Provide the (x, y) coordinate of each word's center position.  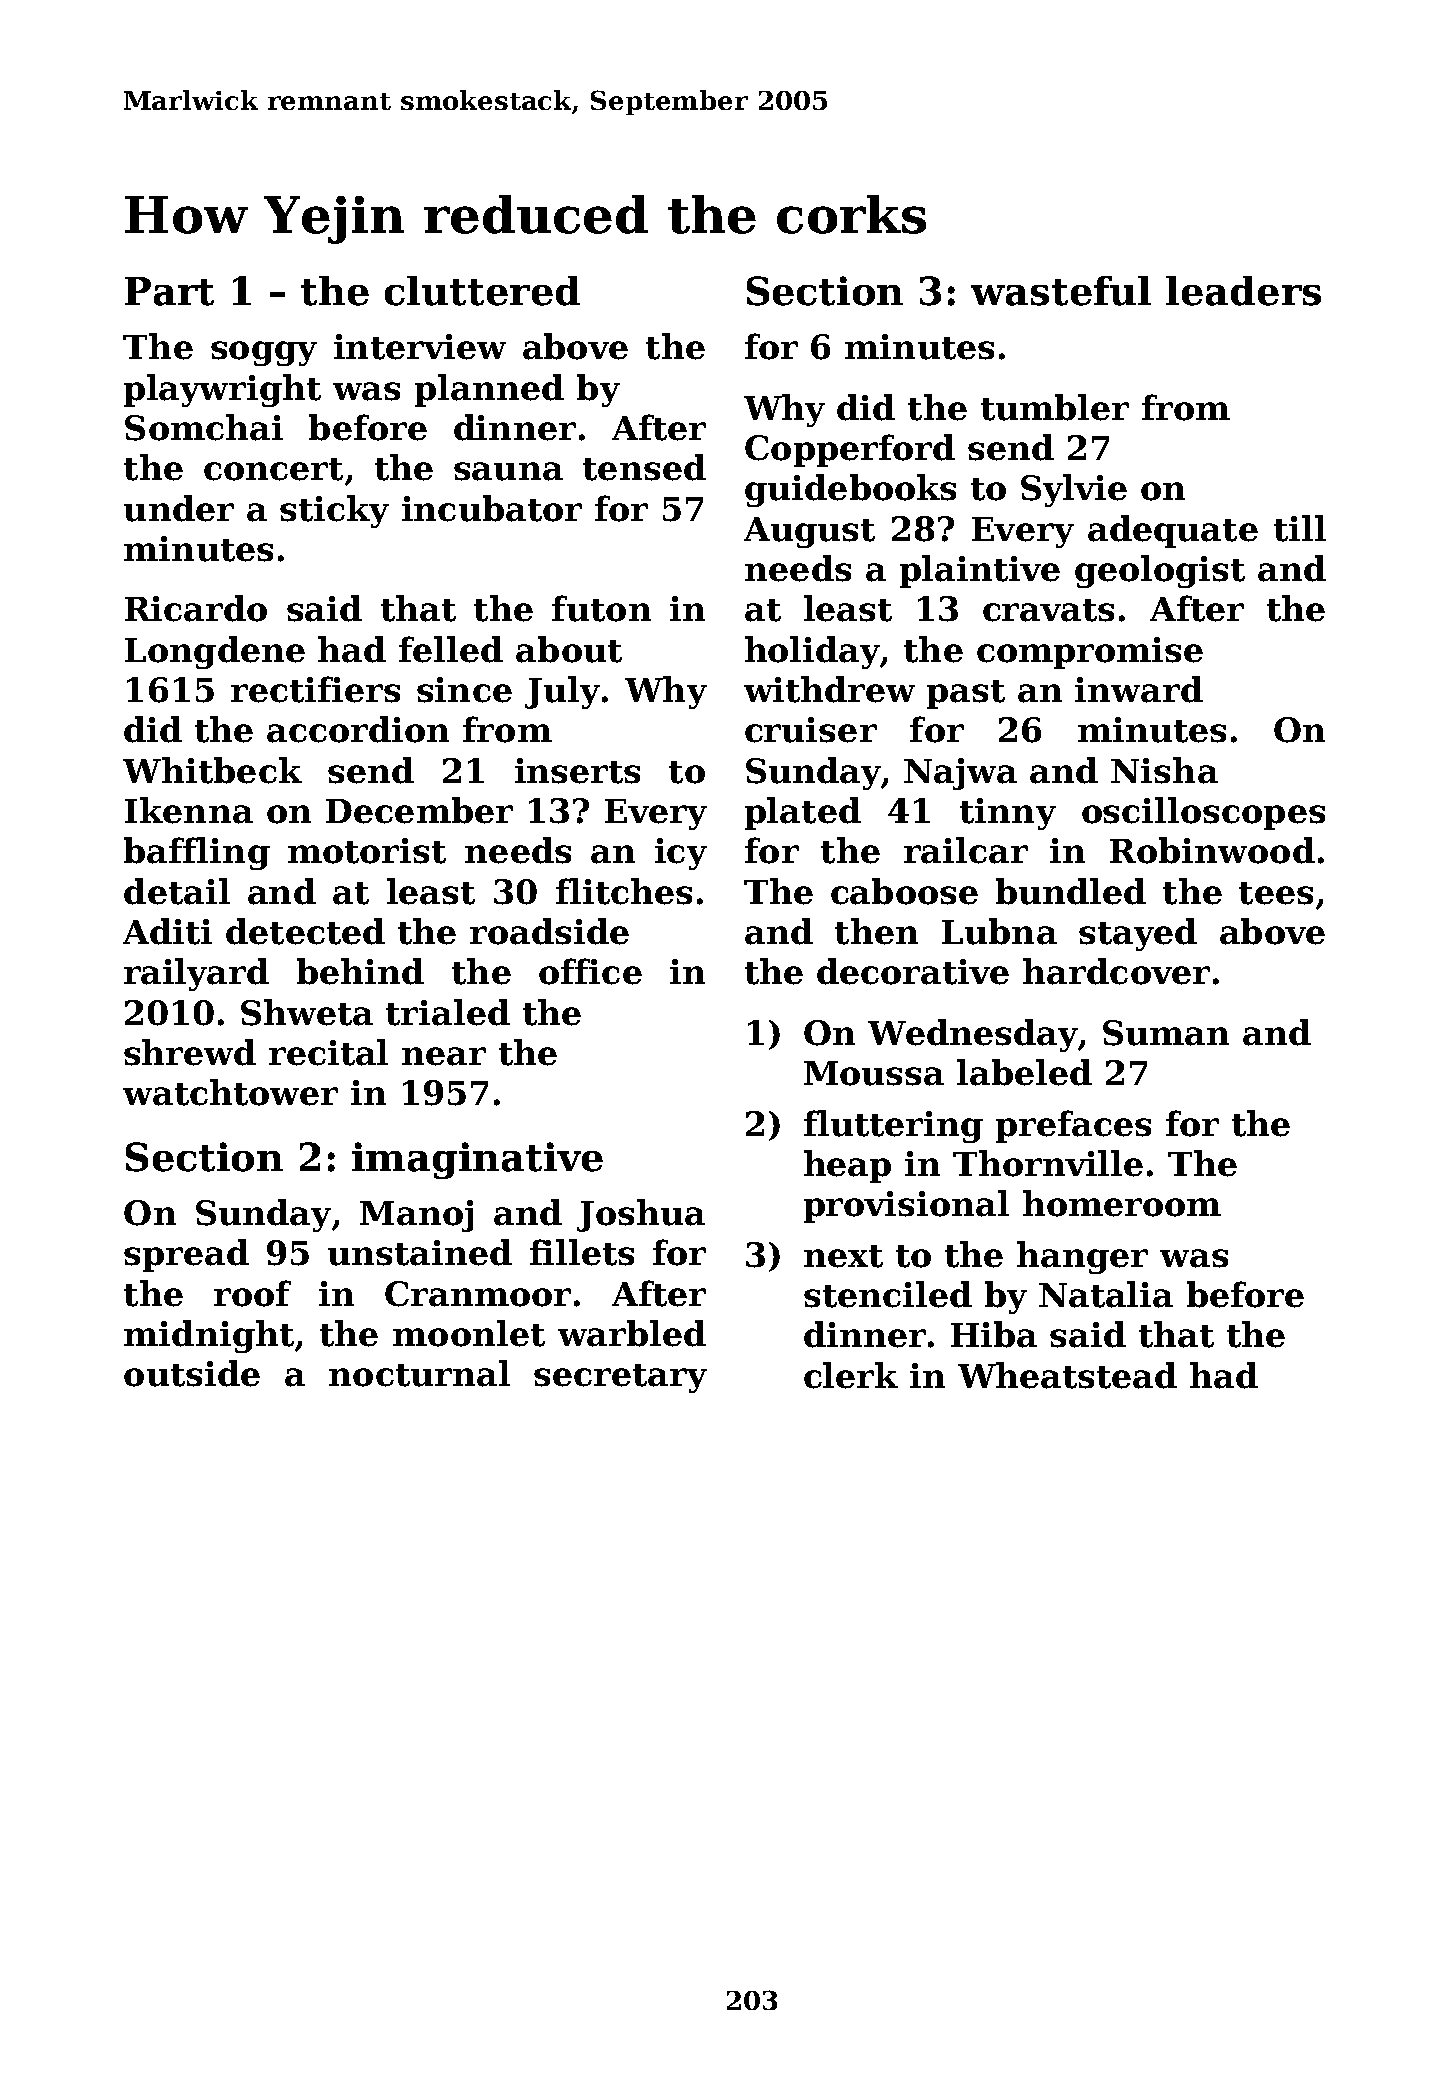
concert (273, 469)
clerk (851, 1375)
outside (192, 1373)
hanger (1082, 1257)
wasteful (1061, 291)
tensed (644, 467)
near (444, 1056)
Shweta (307, 1012)
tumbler (1055, 407)
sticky (334, 511)
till (1300, 528)
